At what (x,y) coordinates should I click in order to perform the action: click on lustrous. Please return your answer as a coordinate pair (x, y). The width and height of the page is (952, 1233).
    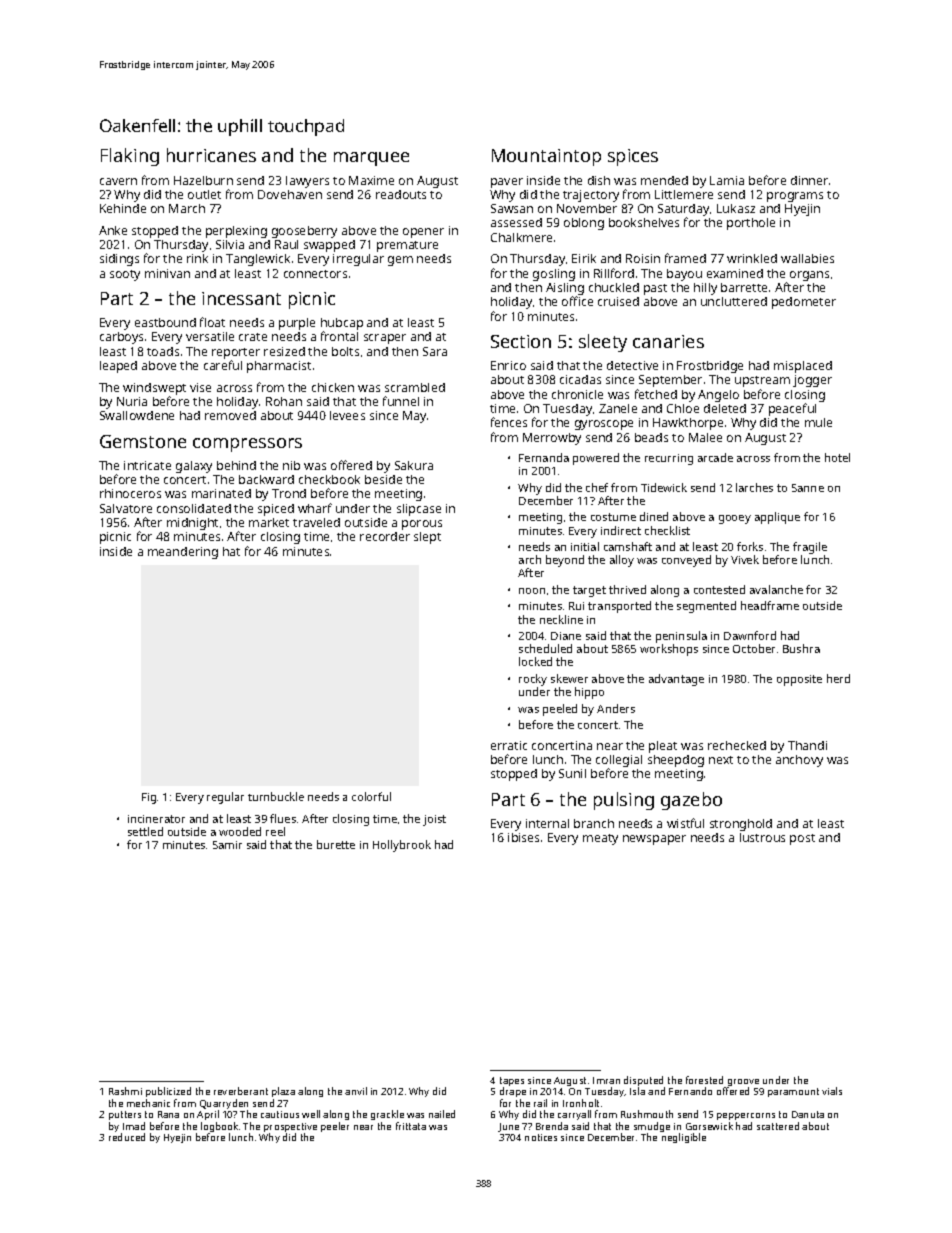
    Looking at the image, I should click on (762, 837).
